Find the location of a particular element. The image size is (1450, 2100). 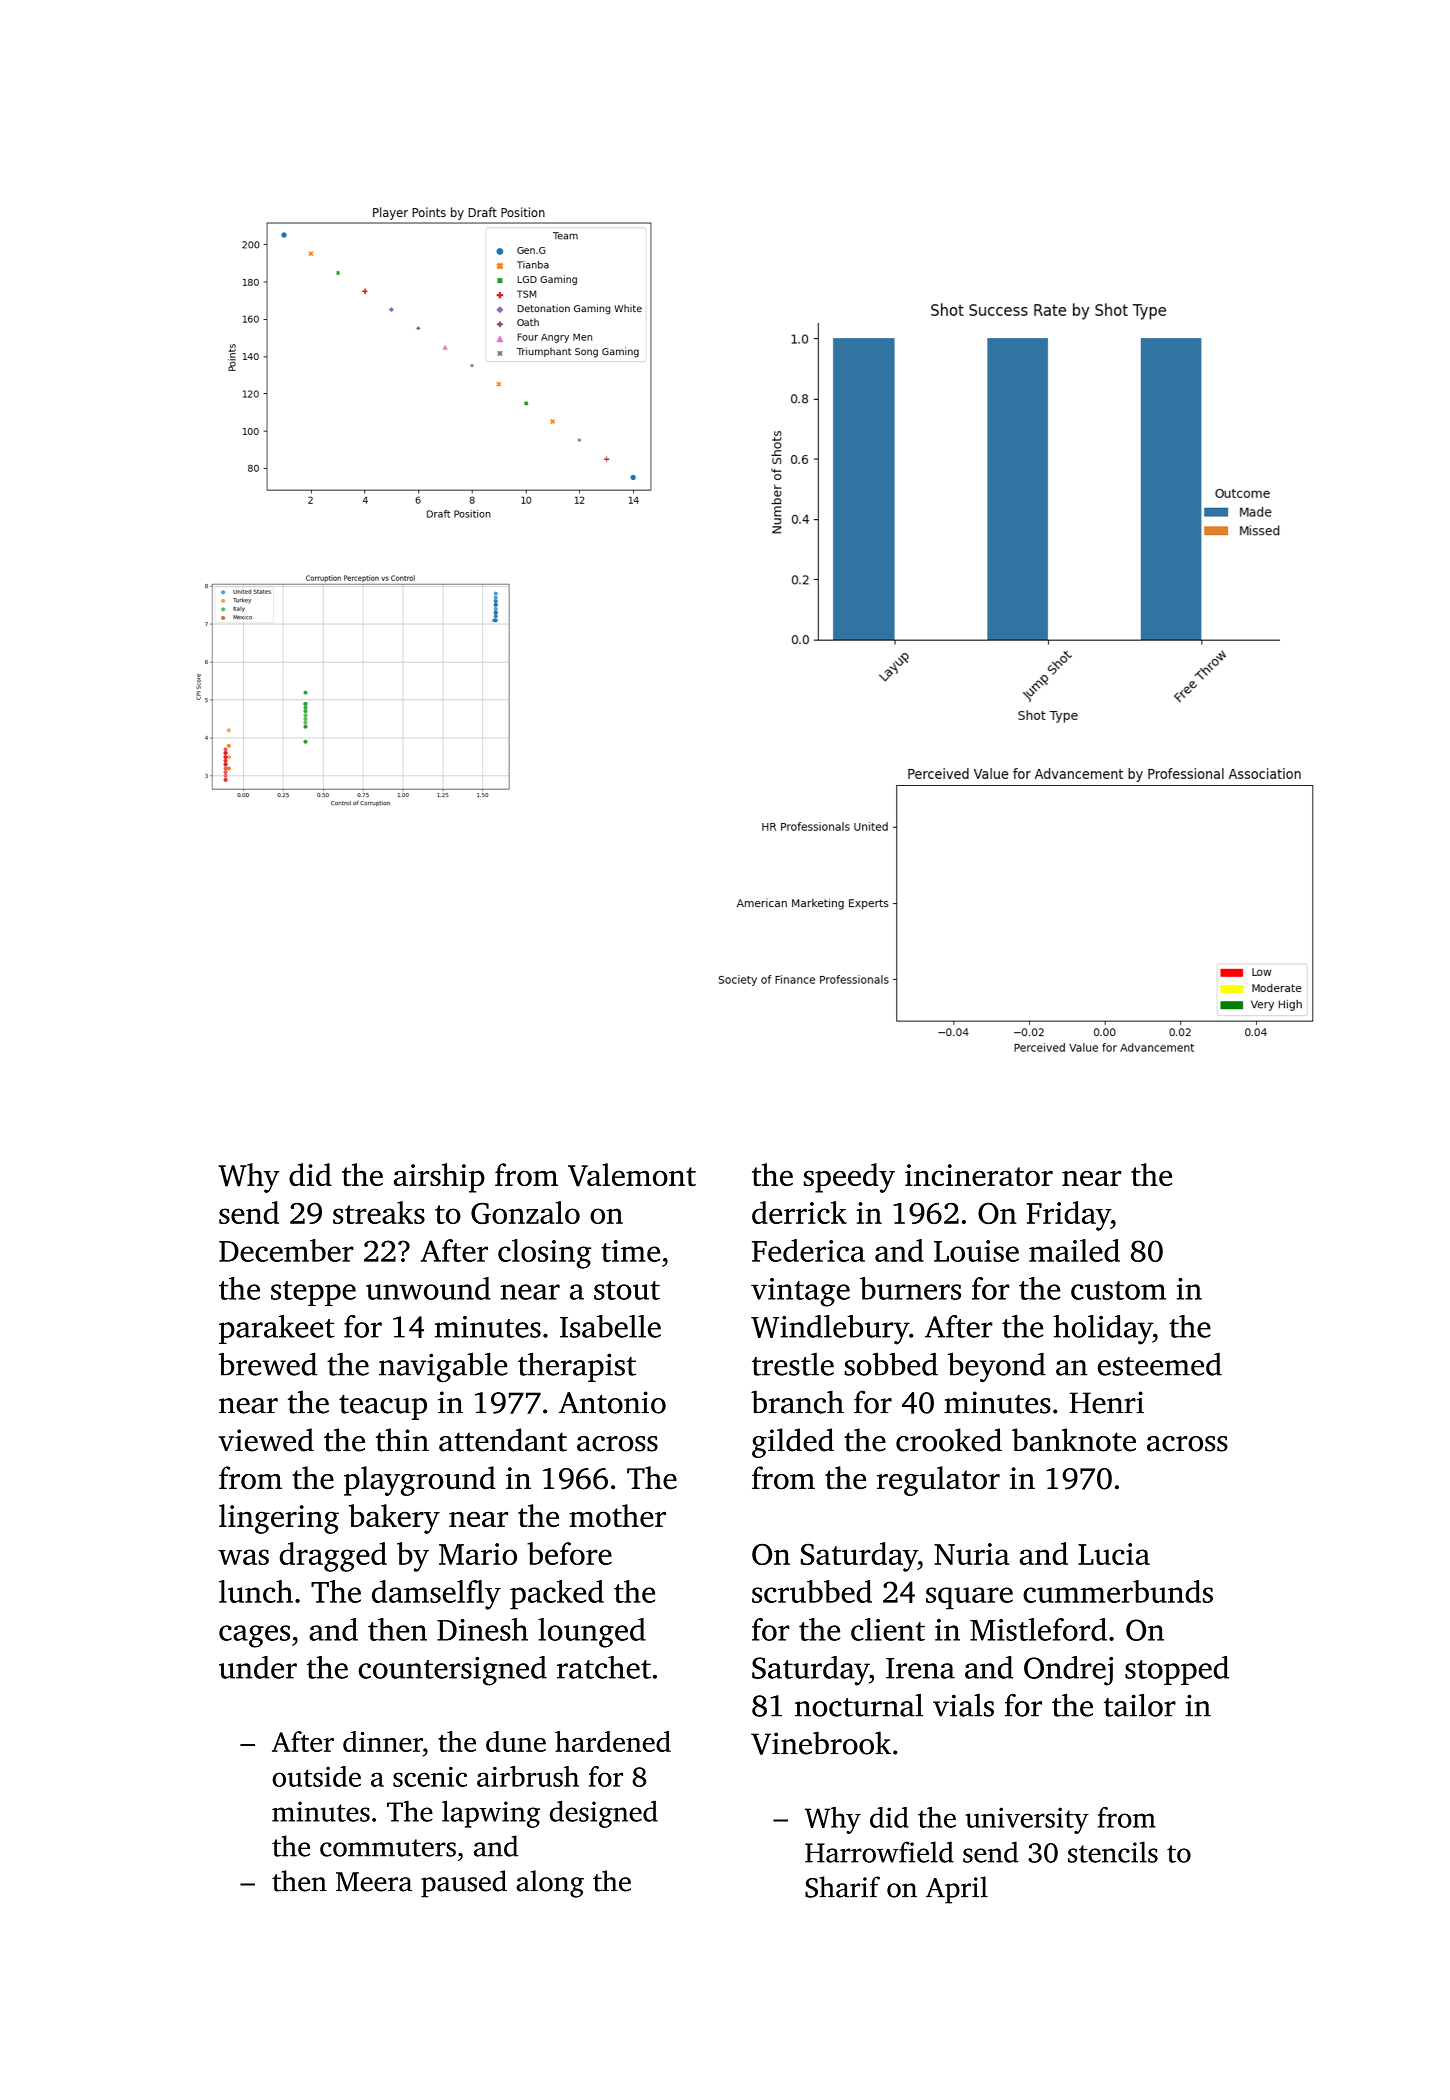

Valemont is located at coordinates (632, 1175).
